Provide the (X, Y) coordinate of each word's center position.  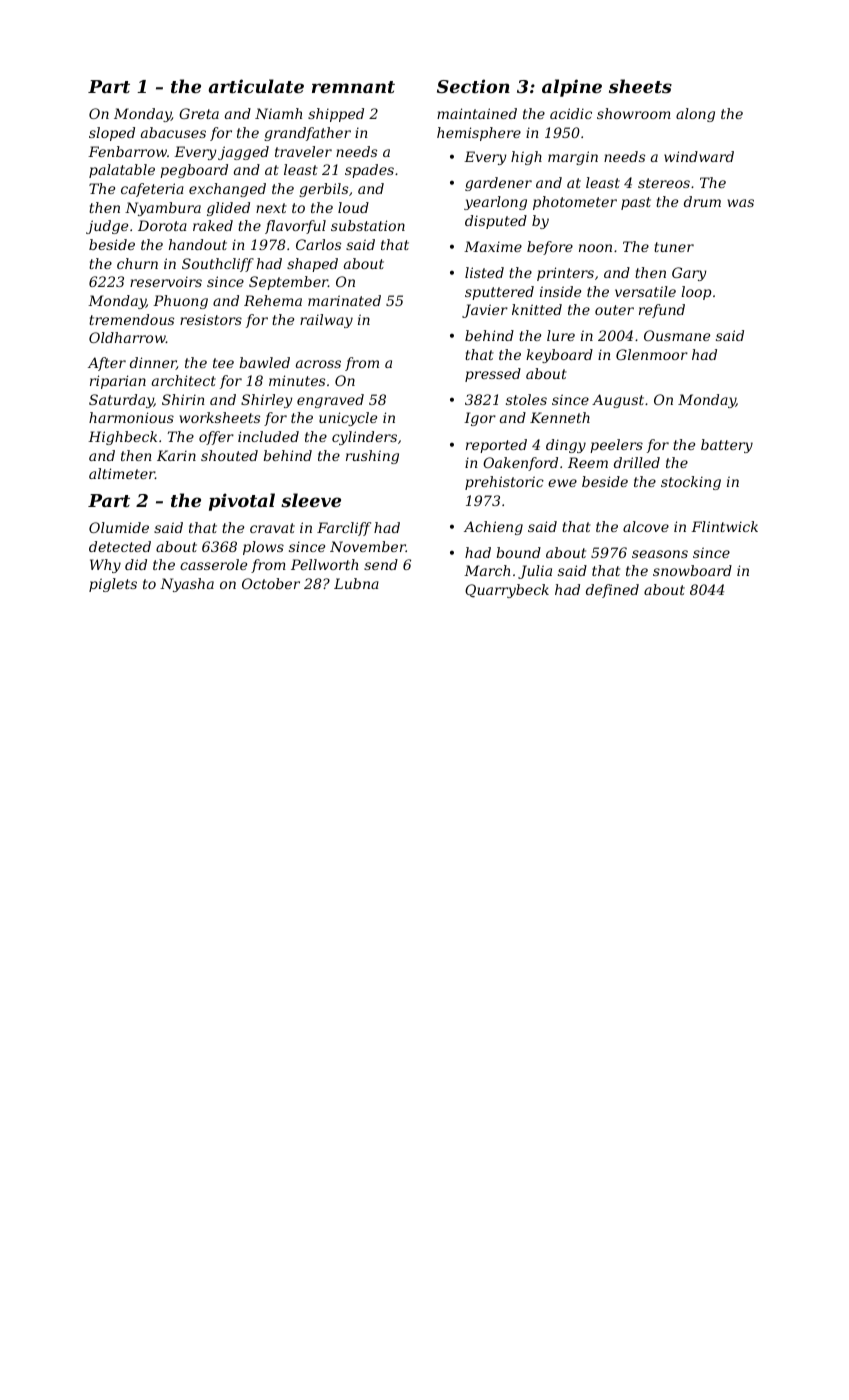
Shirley (267, 401)
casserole (213, 564)
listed (484, 272)
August (618, 401)
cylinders (364, 438)
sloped (112, 134)
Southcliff (218, 265)
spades (369, 171)
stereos (664, 183)
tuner (674, 247)
